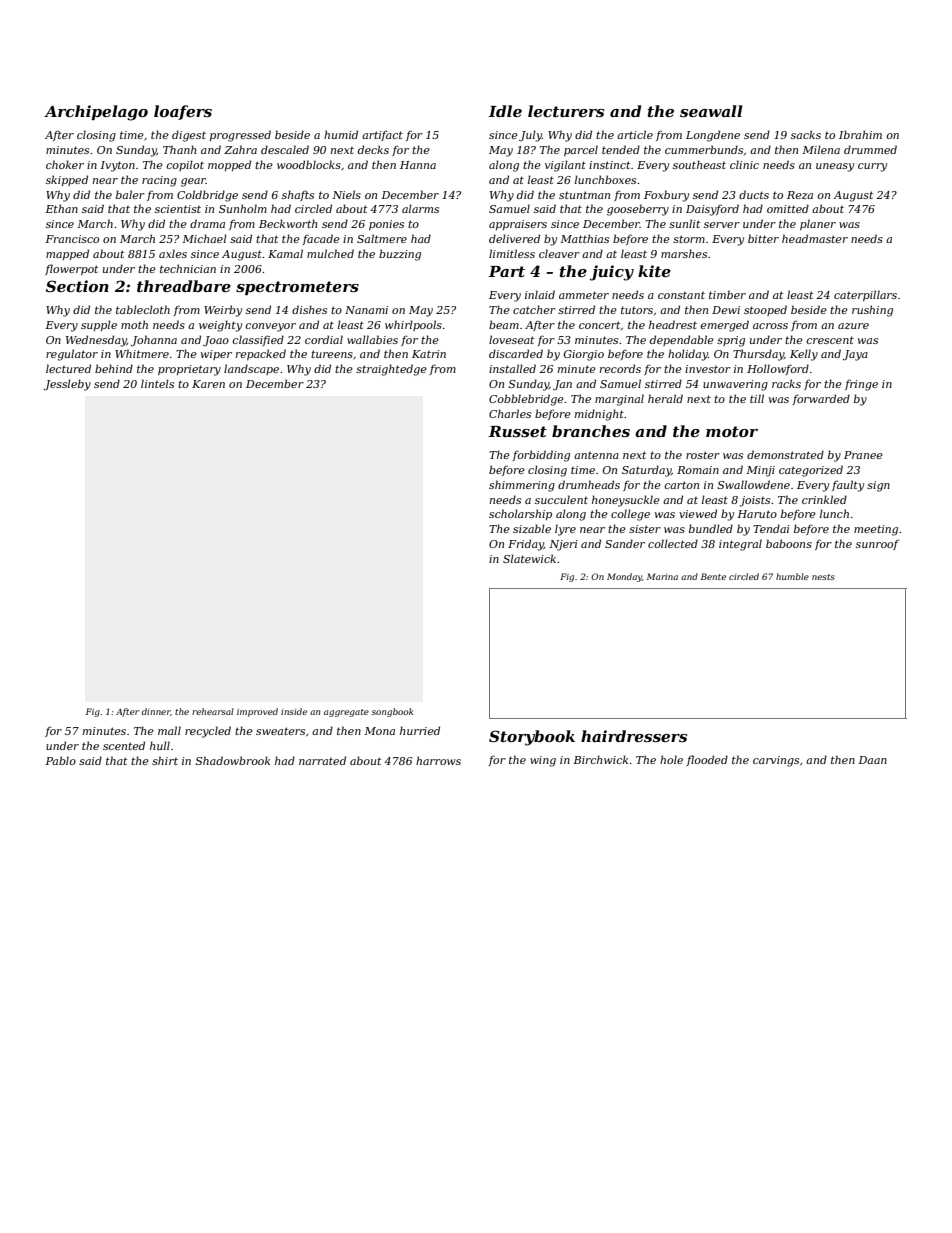  What do you see at coordinates (823, 577) in the document?
I see `nests` at bounding box center [823, 577].
